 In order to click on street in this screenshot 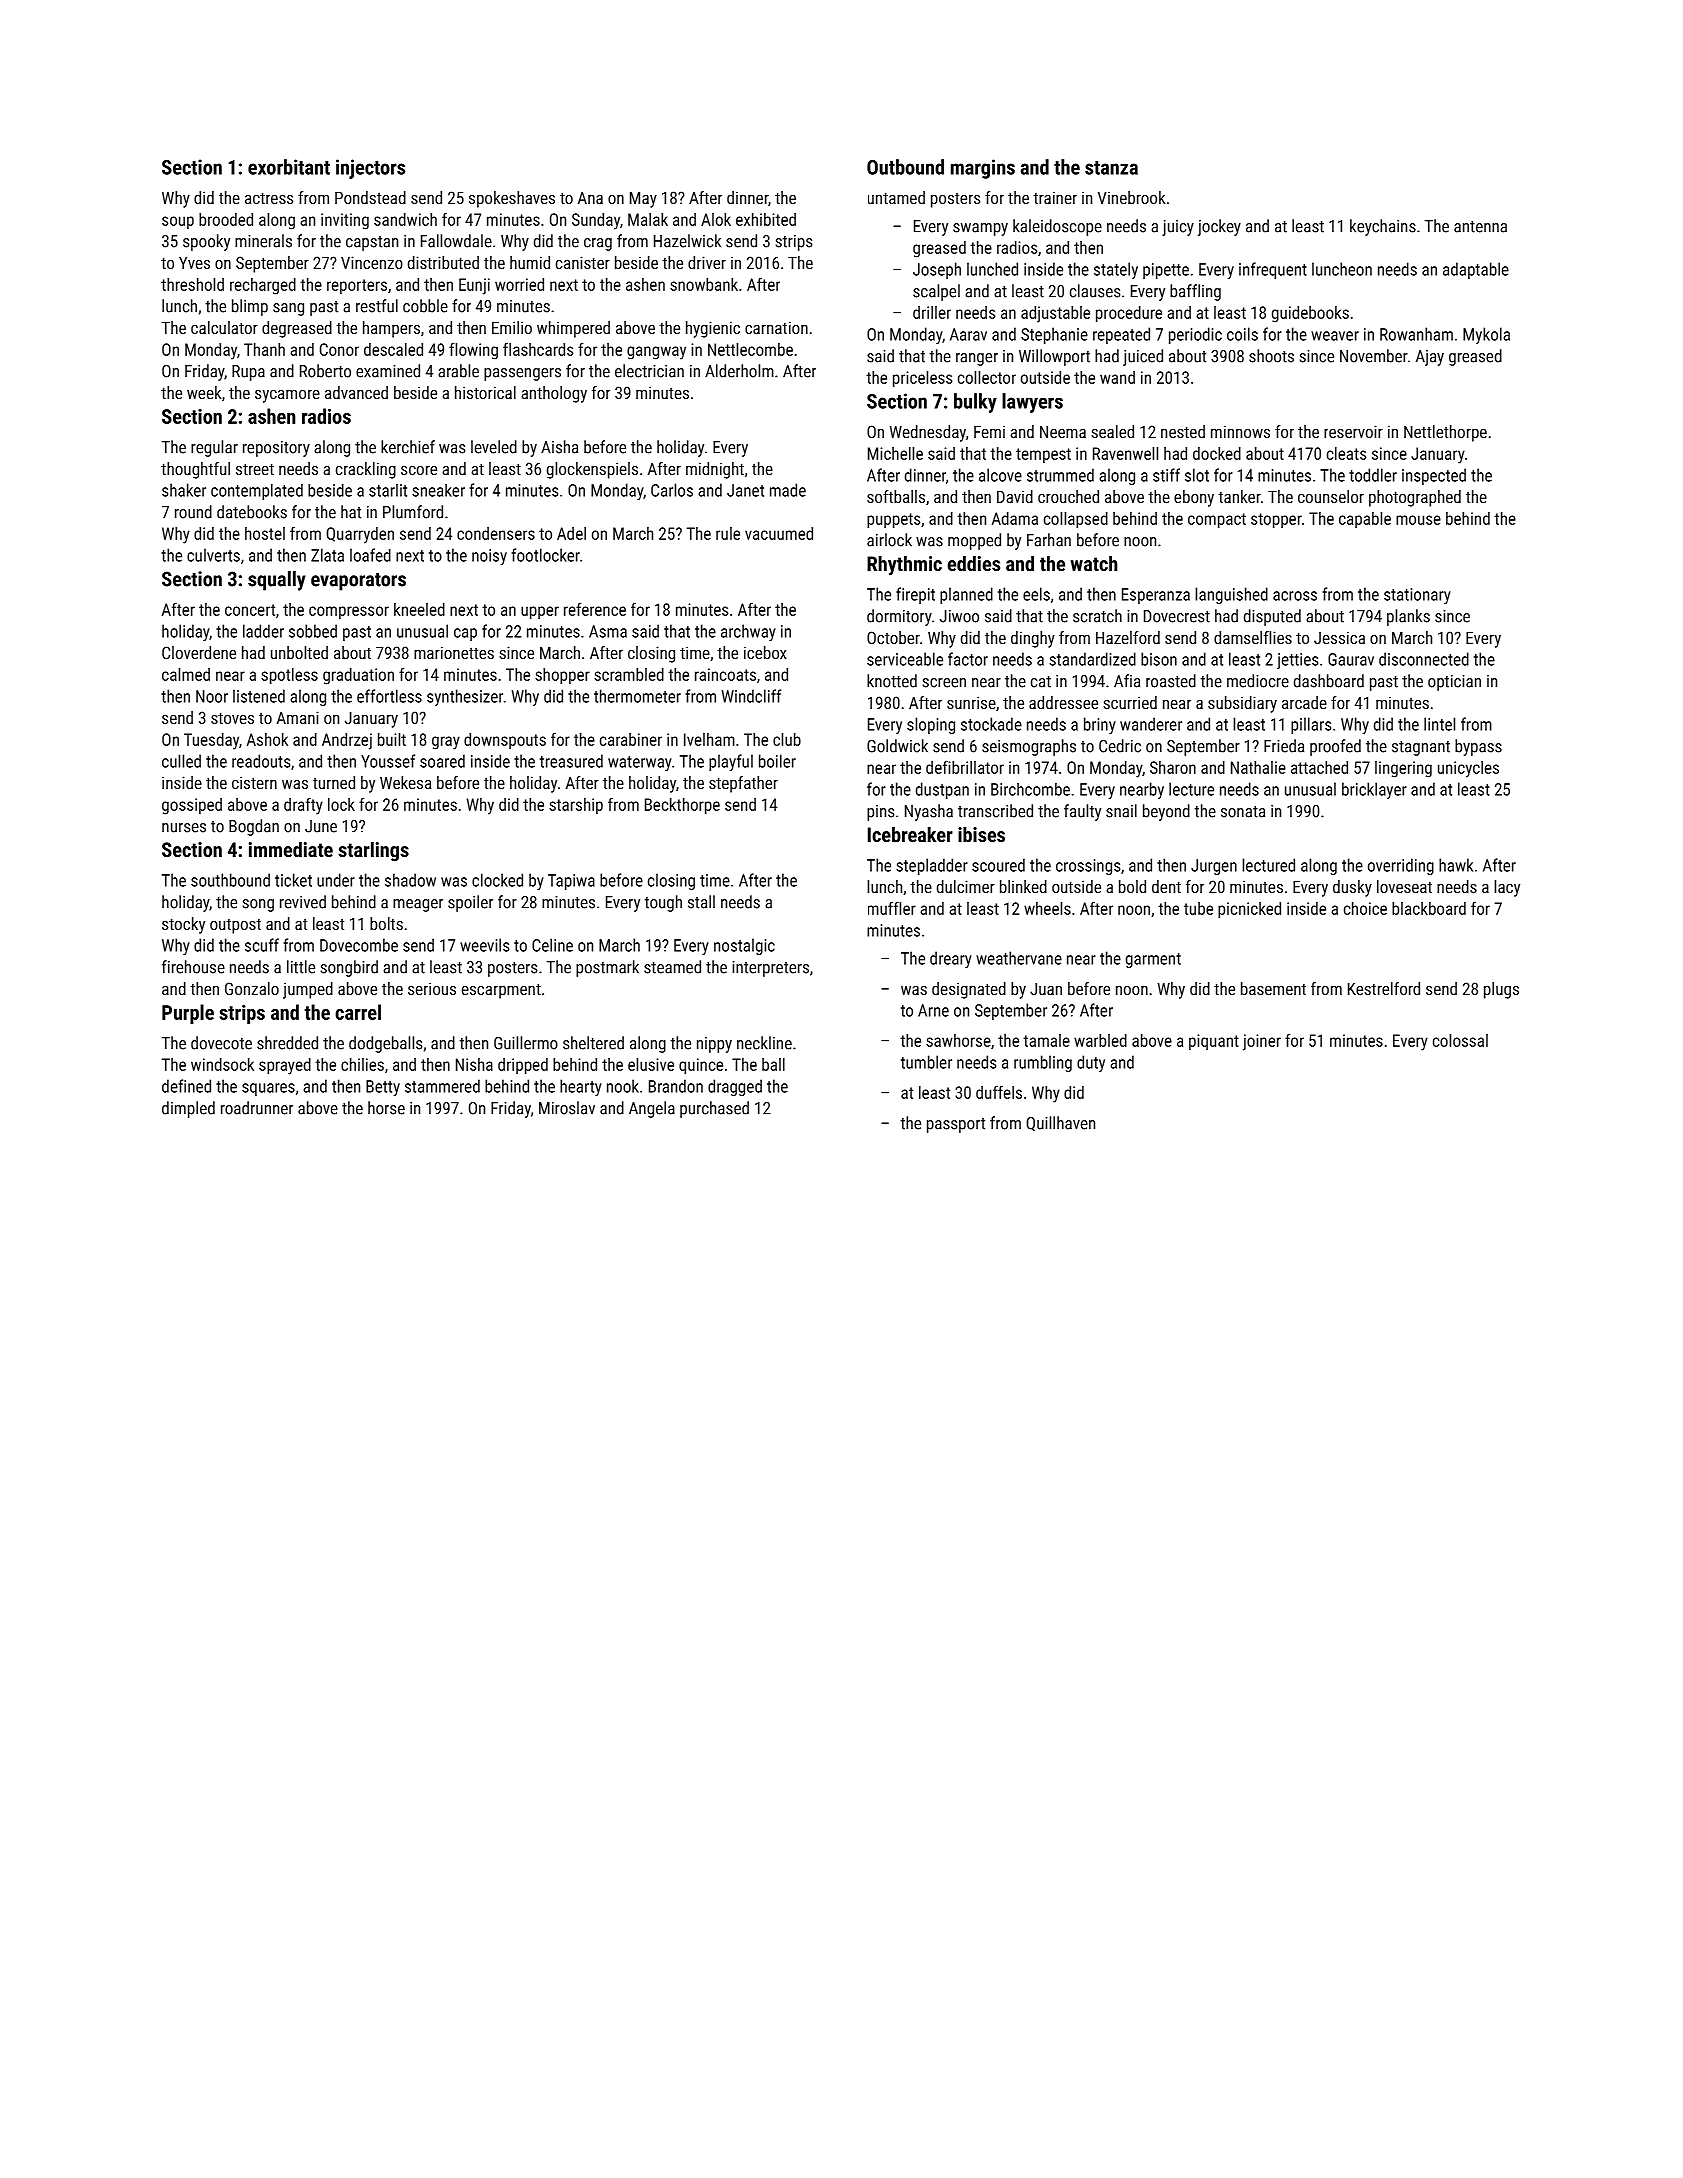, I will do `click(255, 469)`.
